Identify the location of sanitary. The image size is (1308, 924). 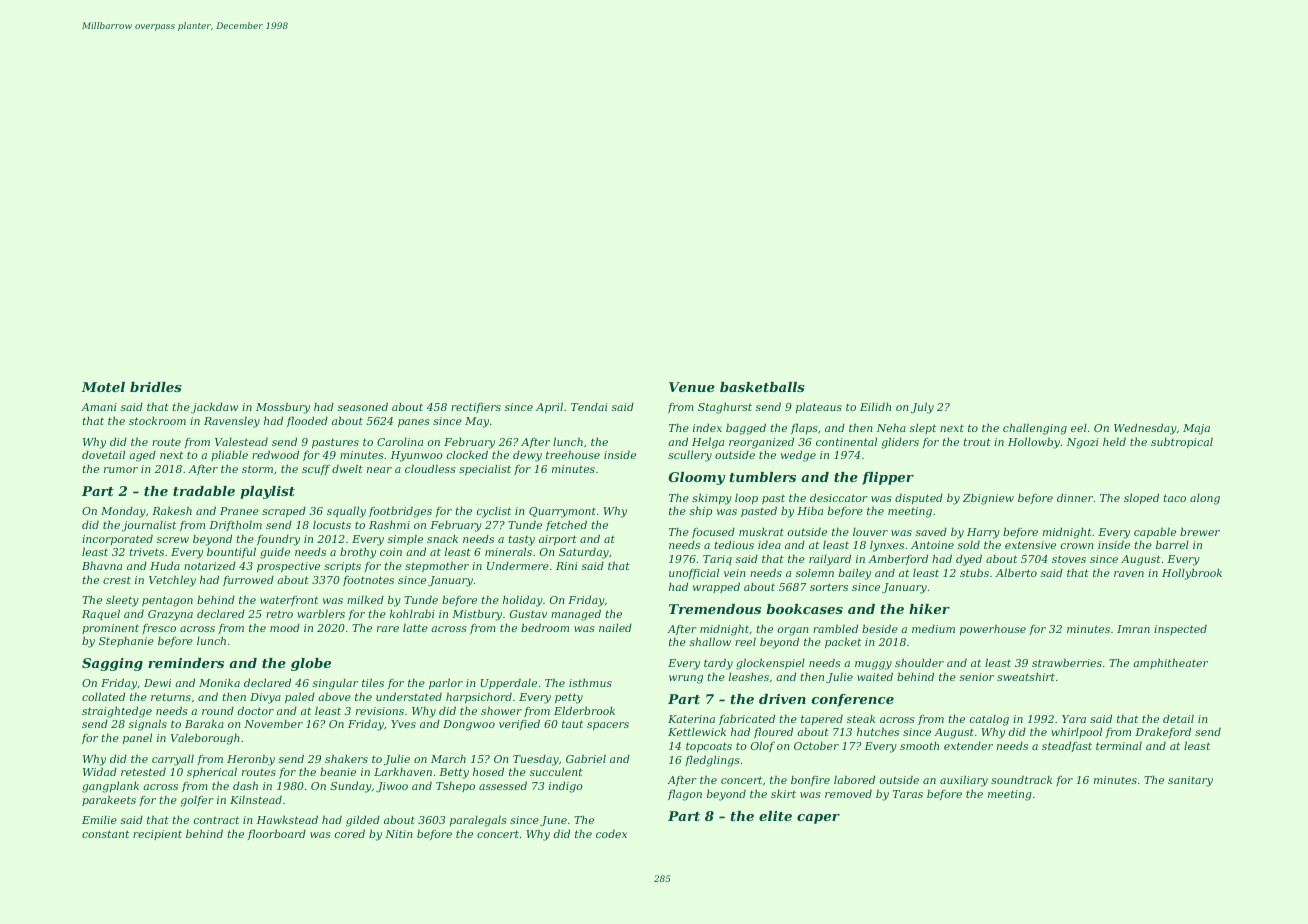
(1190, 781).
